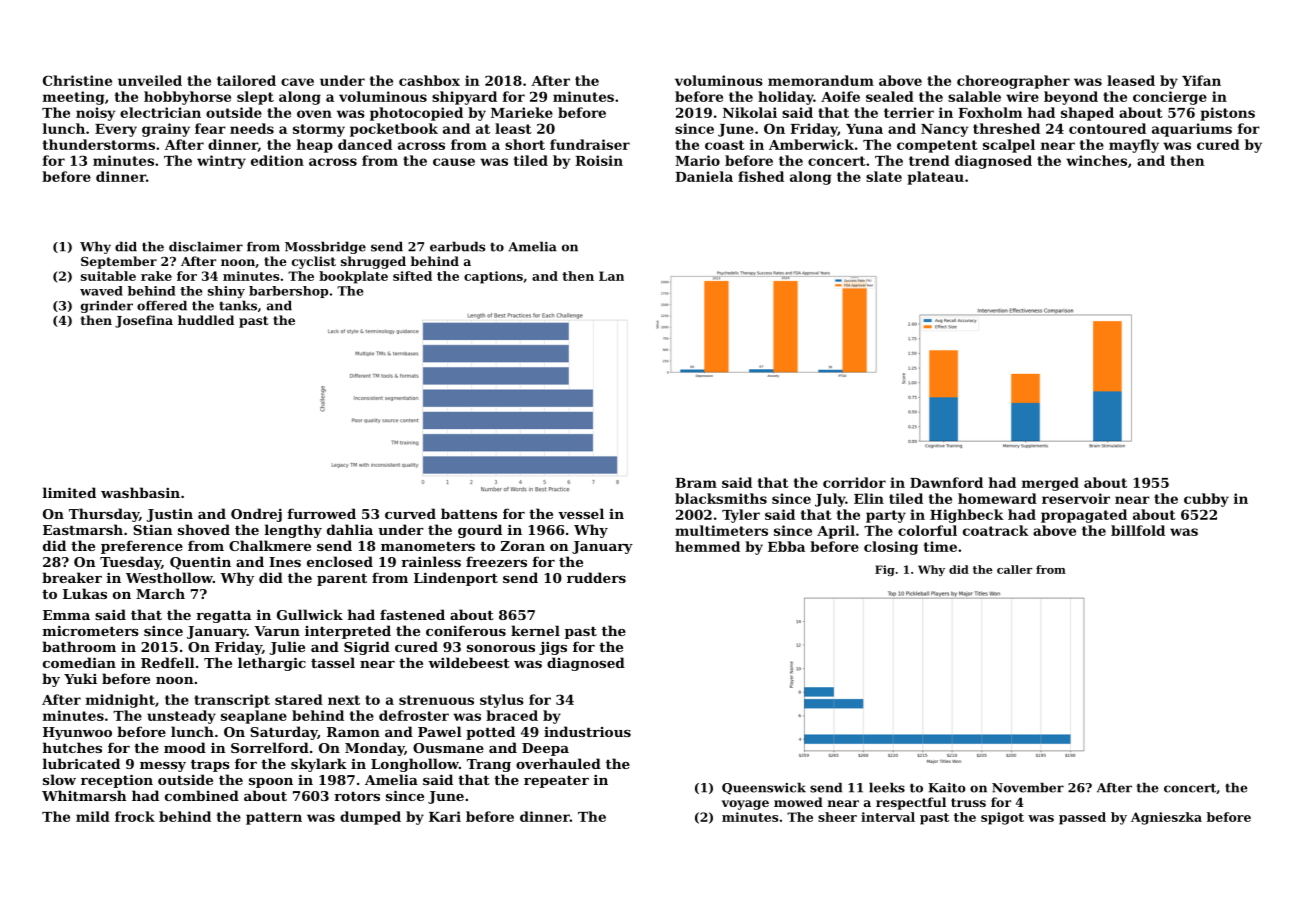 This image has width=1308, height=924. What do you see at coordinates (288, 292) in the image?
I see `barbershop` at bounding box center [288, 292].
